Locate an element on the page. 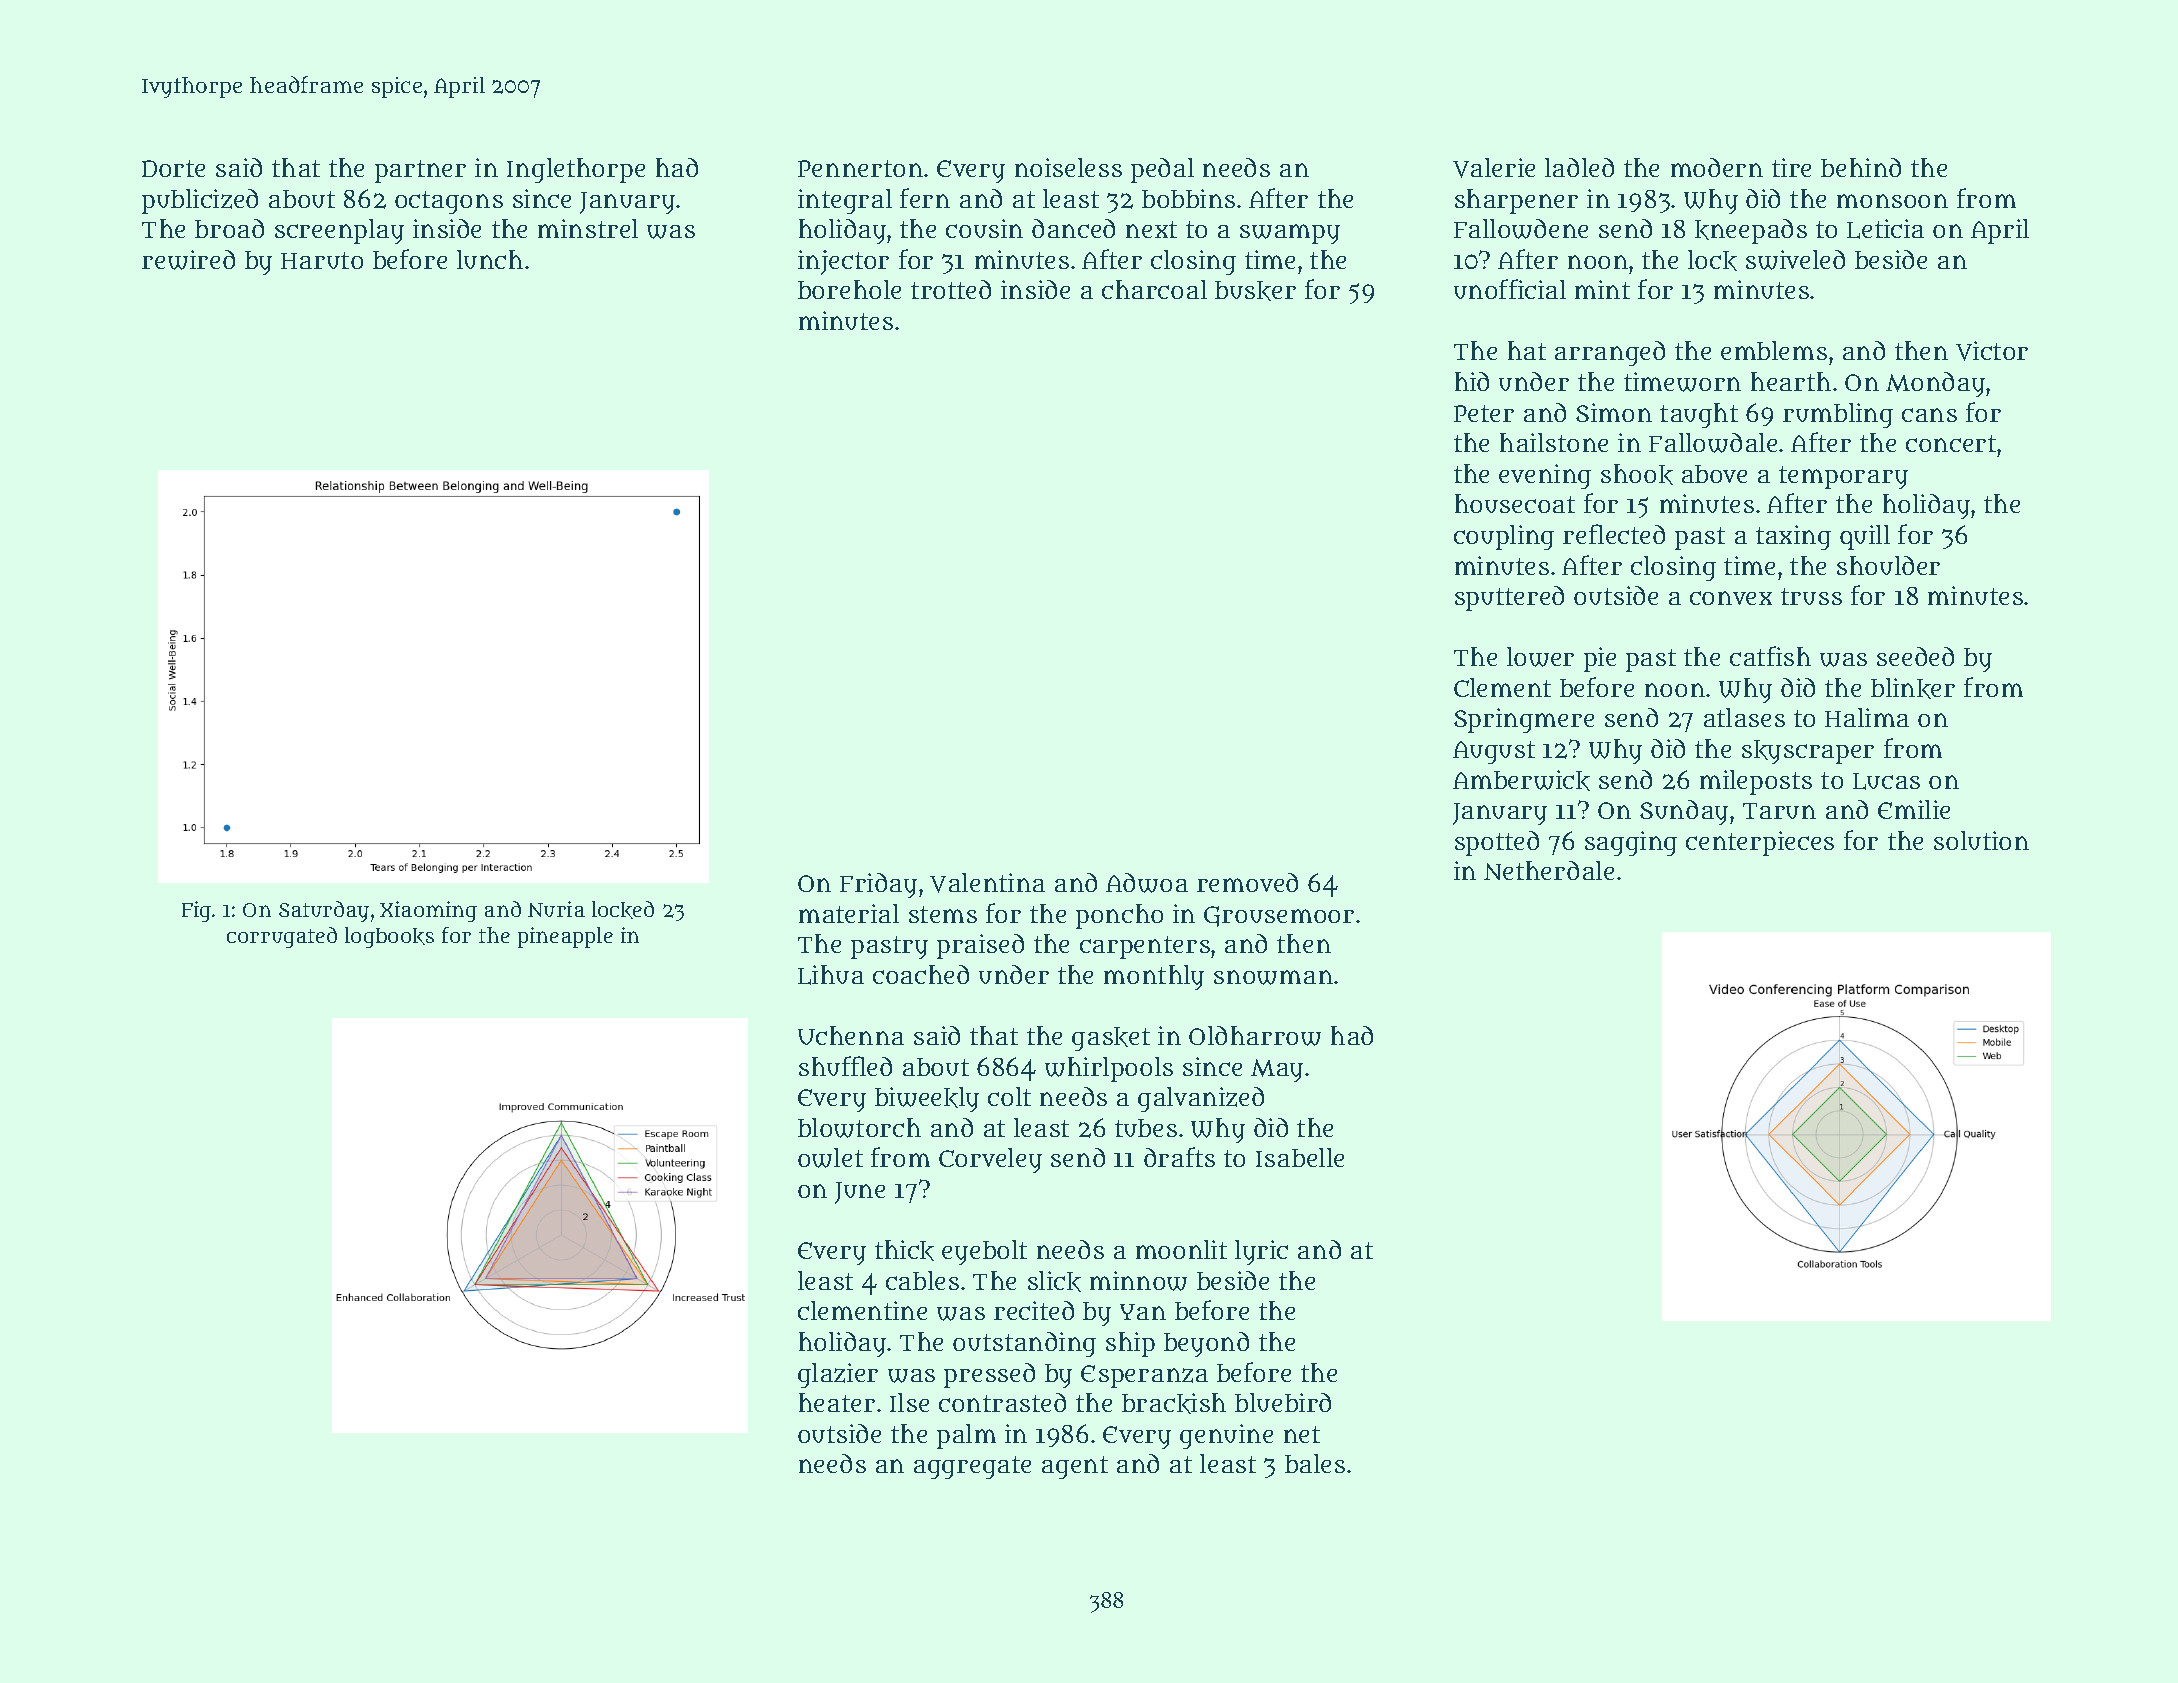 This page has width=2178, height=1683. reflected is located at coordinates (1614, 534).
